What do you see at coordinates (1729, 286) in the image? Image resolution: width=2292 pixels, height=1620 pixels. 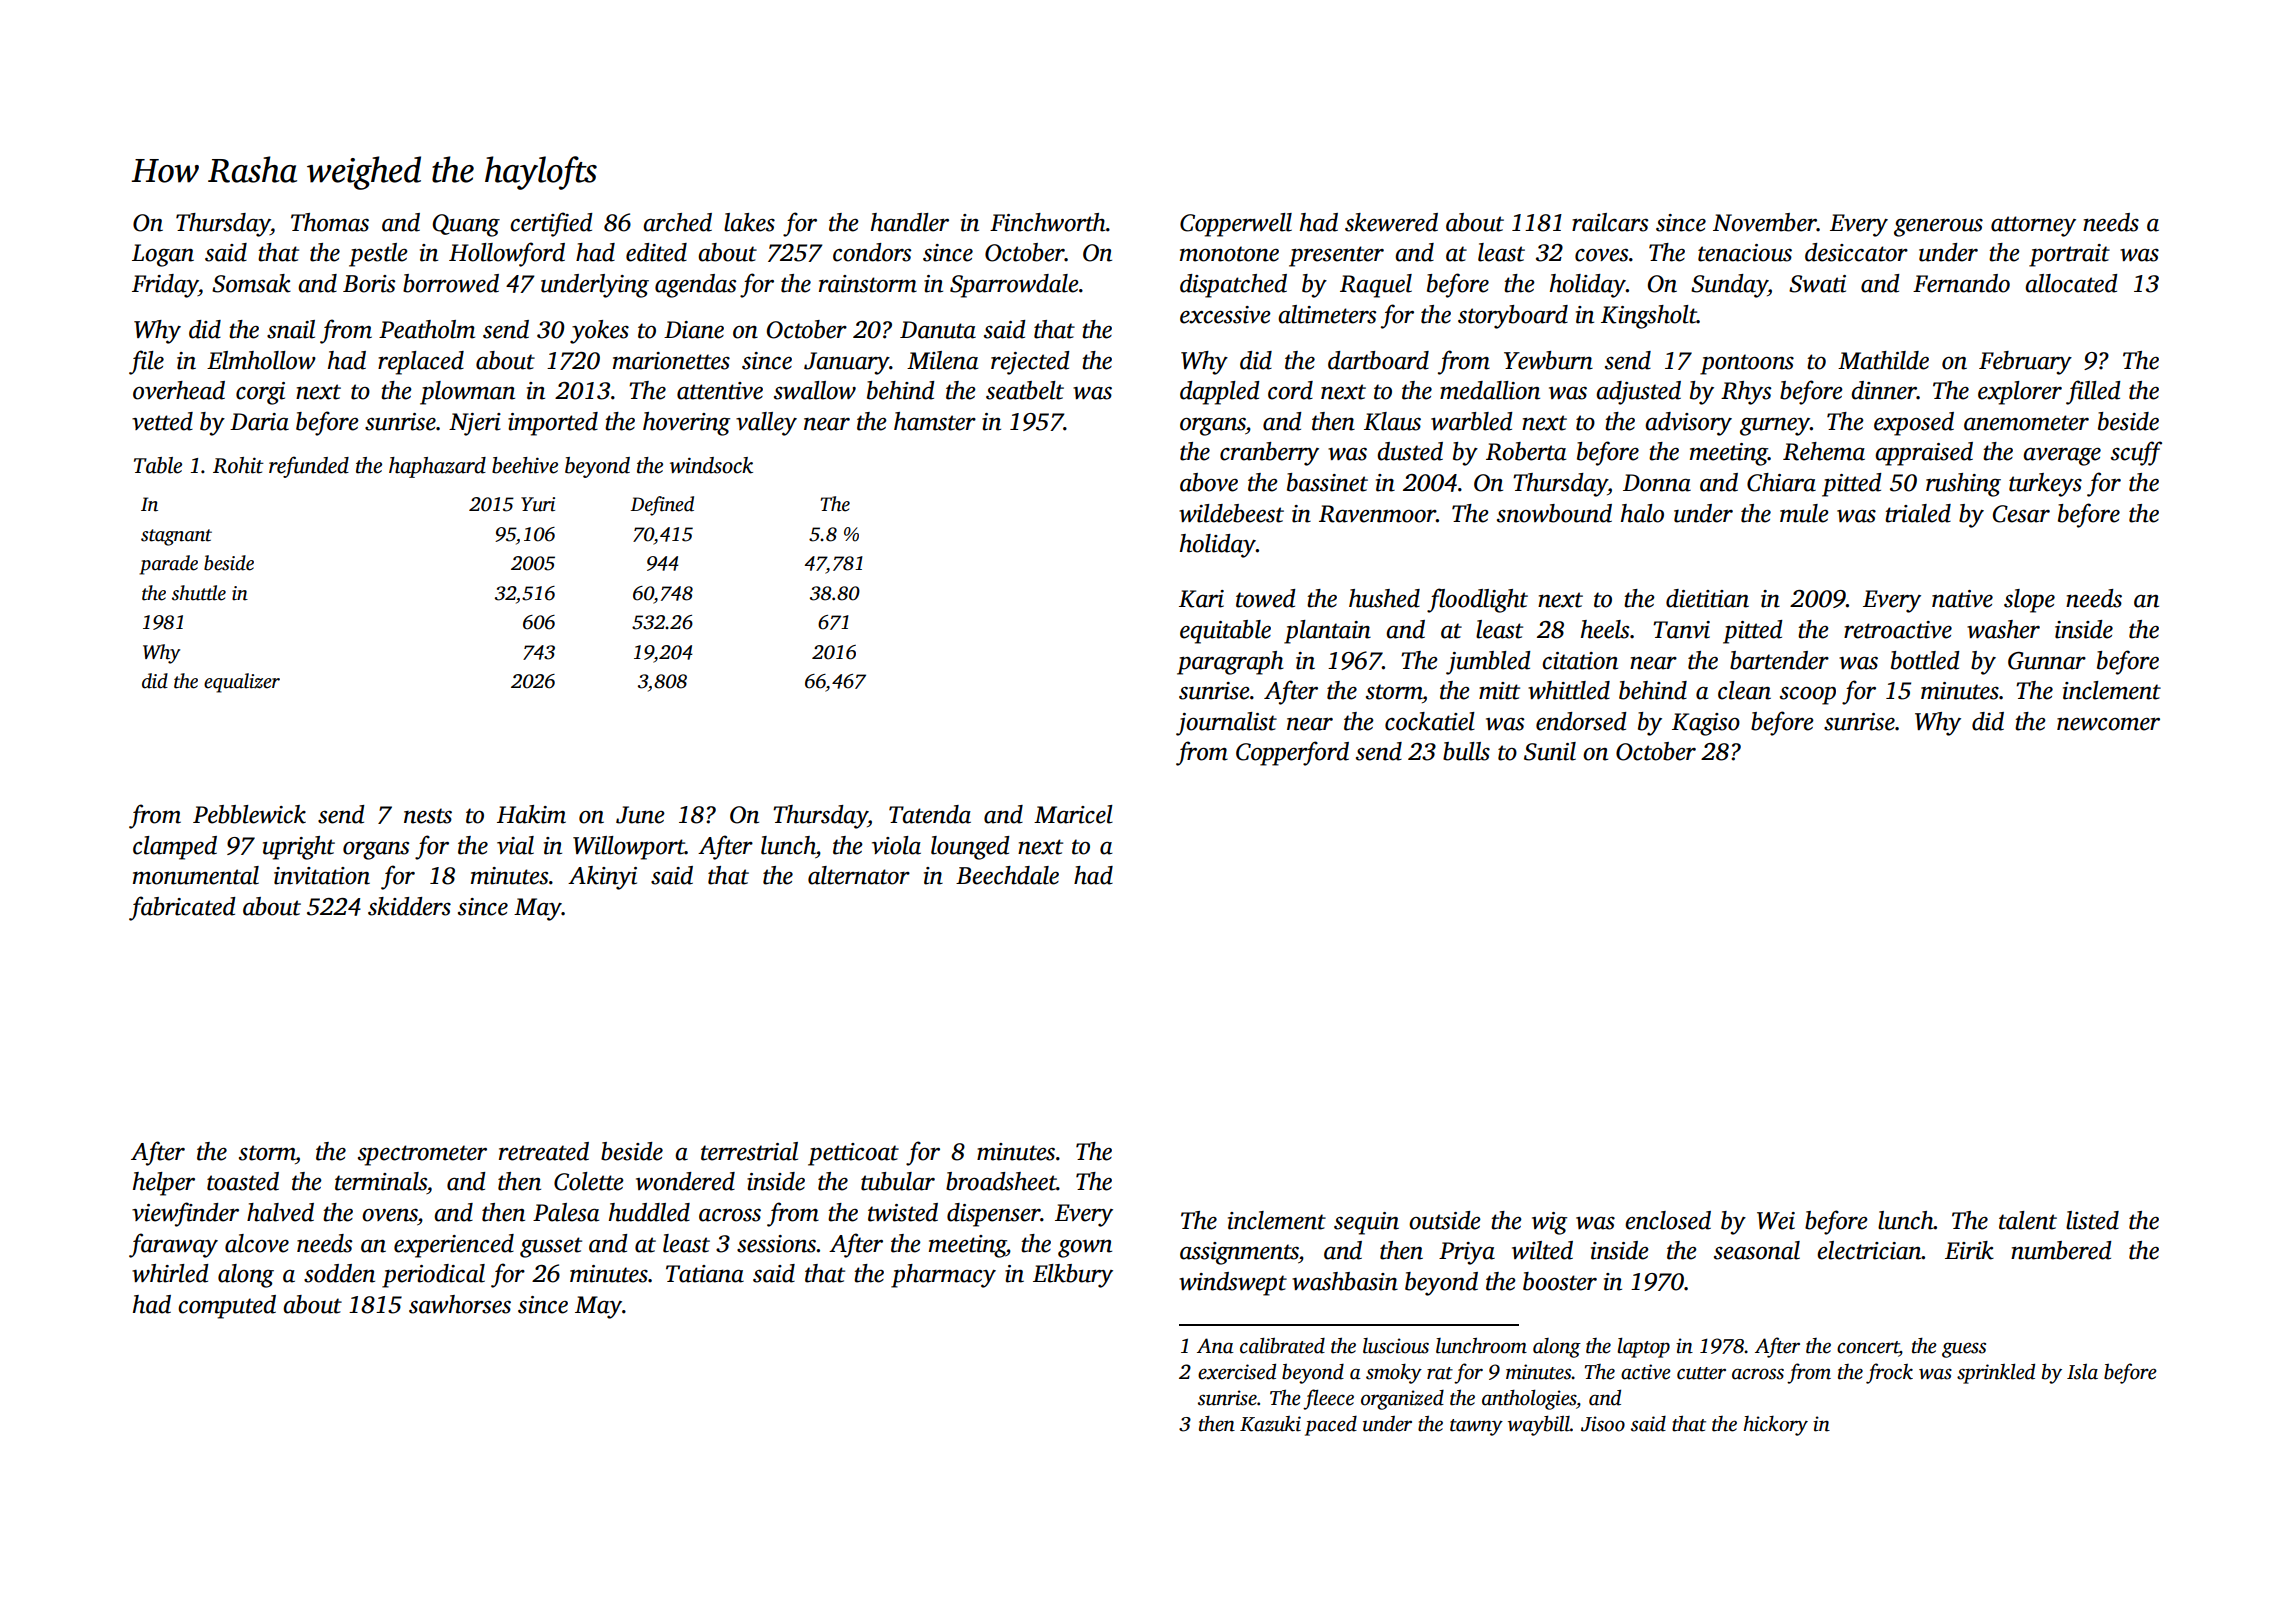 I see `Sunday` at bounding box center [1729, 286].
